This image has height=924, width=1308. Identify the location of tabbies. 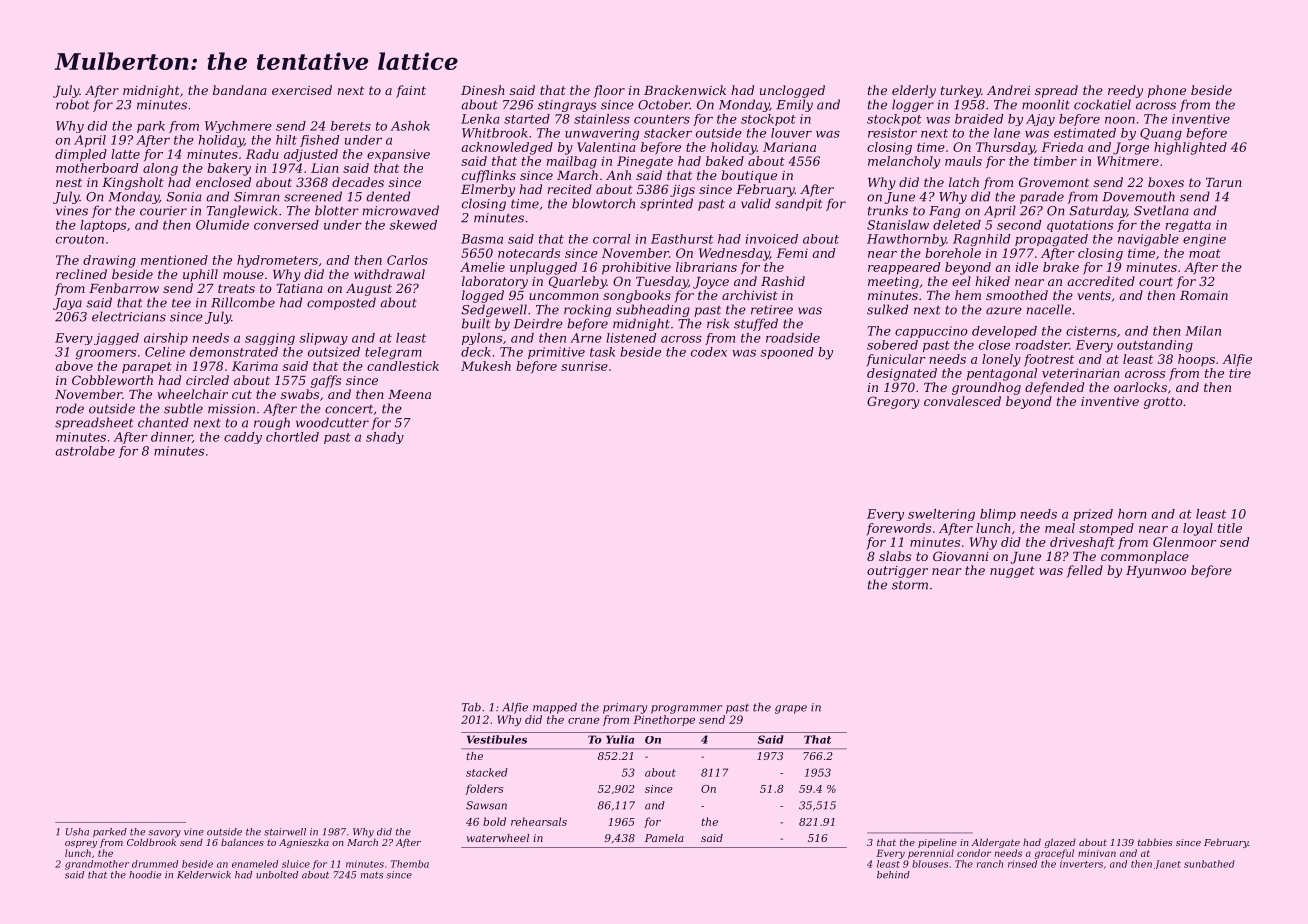
(1155, 842).
